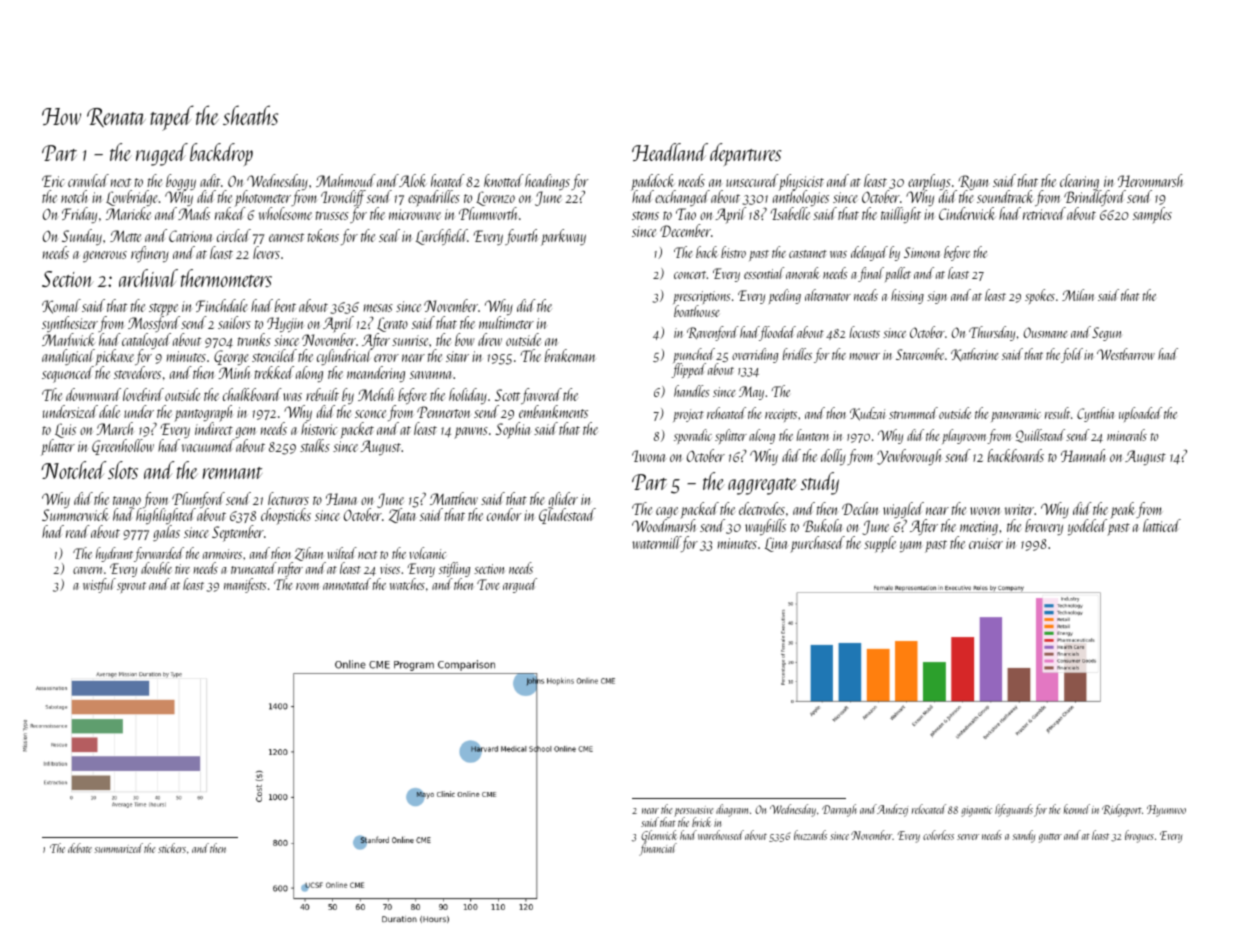  Describe the element at coordinates (1044, 527) in the document. I see `brewery` at that location.
